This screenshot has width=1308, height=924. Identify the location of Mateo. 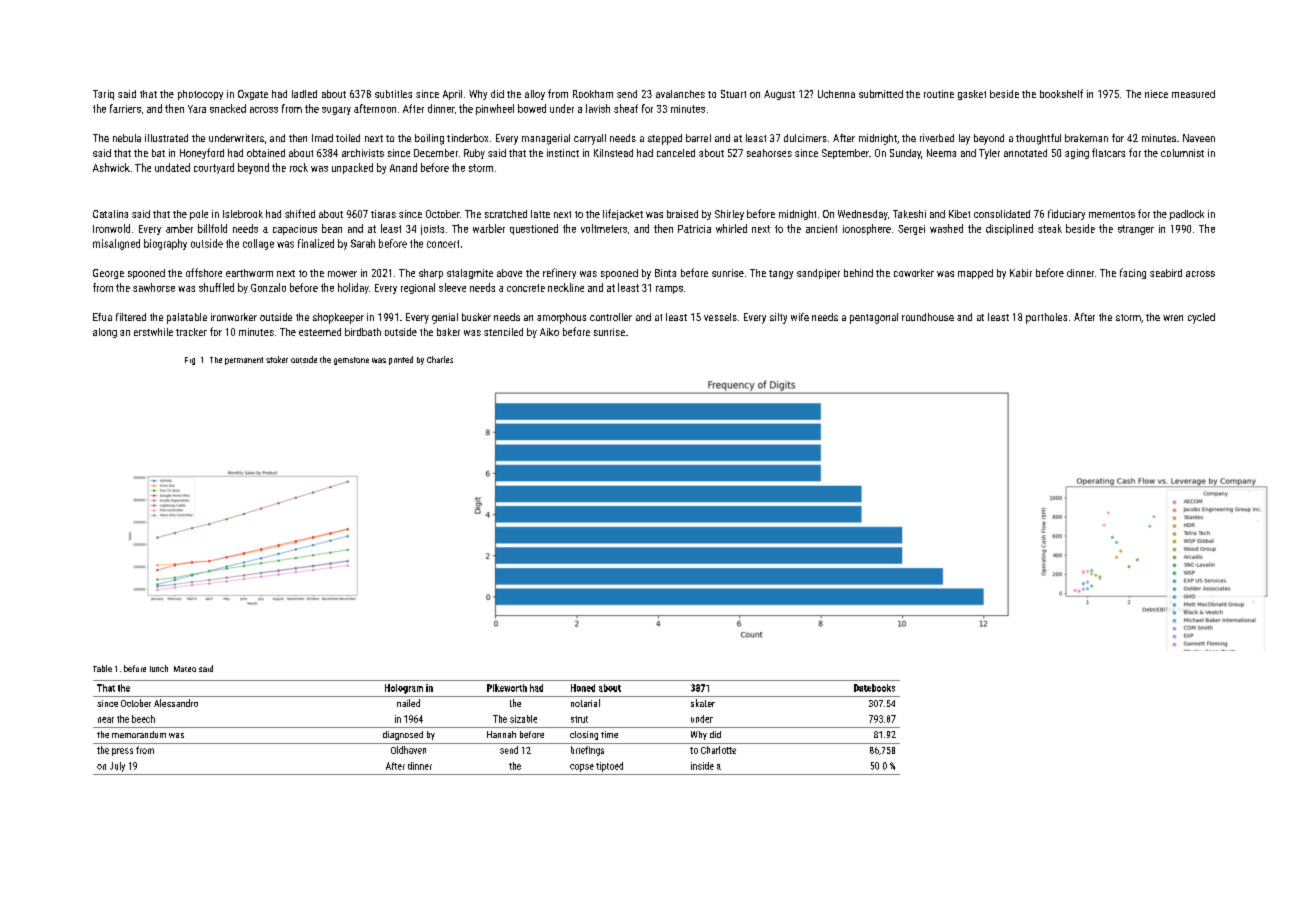
(185, 669).
